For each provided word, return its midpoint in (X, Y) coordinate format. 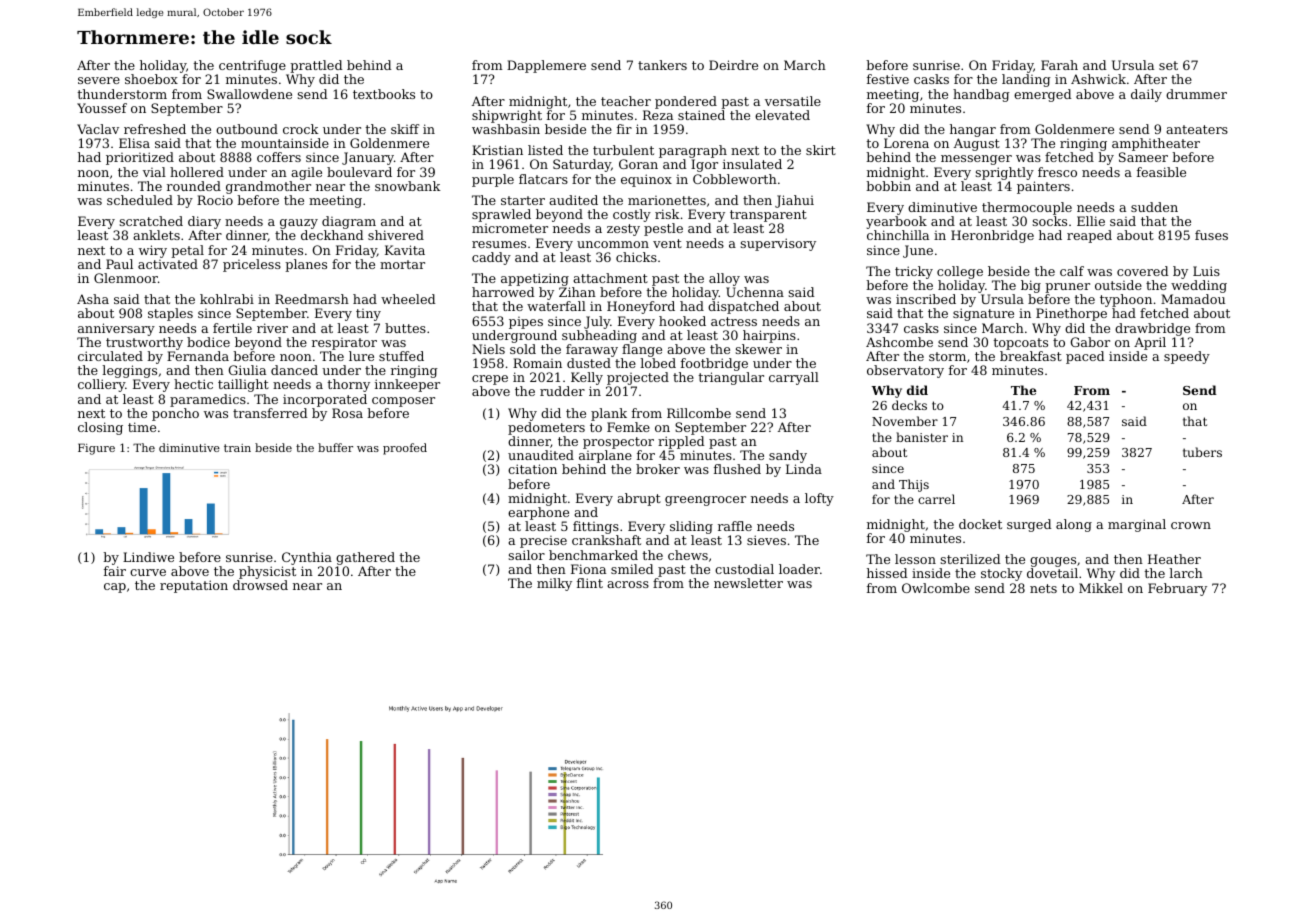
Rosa (347, 413)
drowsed (260, 585)
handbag (981, 95)
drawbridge (1152, 329)
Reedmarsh (312, 299)
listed (545, 150)
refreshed (155, 129)
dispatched (743, 307)
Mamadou (1193, 299)
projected (638, 379)
